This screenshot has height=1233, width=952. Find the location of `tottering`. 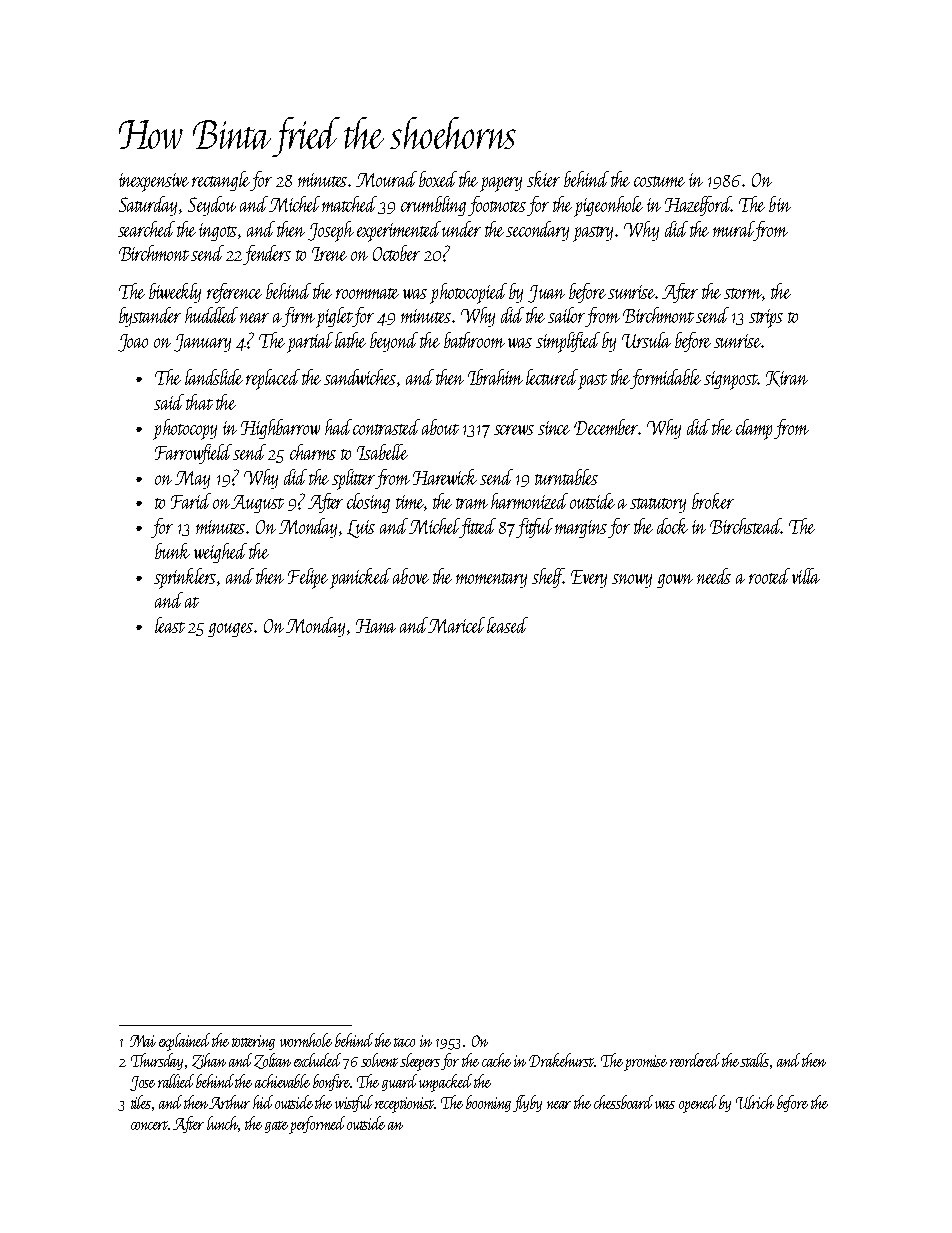

tottering is located at coordinates (253, 1042).
